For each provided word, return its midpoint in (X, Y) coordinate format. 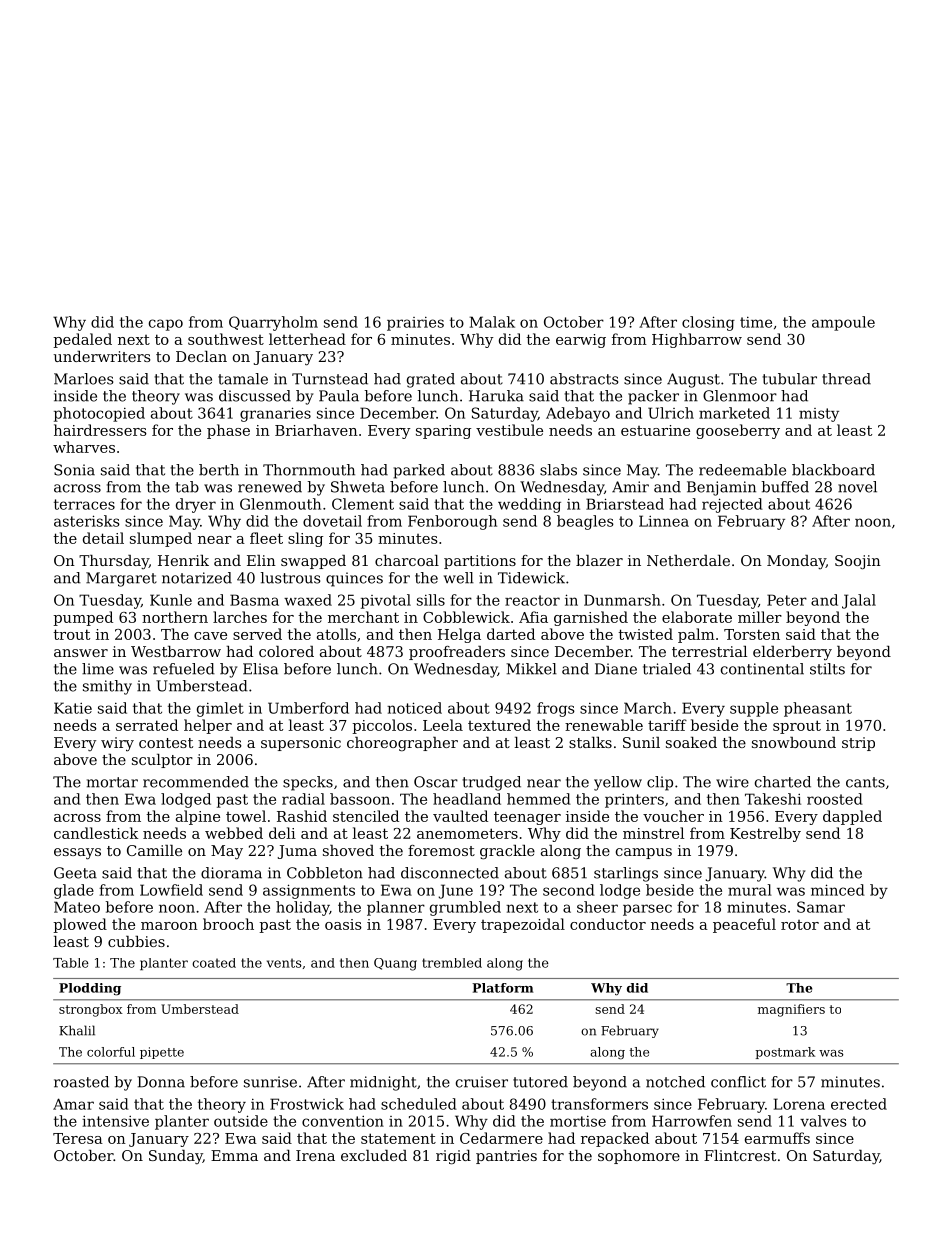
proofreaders (457, 653)
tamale (243, 379)
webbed (234, 833)
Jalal (859, 601)
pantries (506, 1157)
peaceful (744, 925)
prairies (415, 324)
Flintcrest (740, 1155)
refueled (184, 669)
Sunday (176, 1157)
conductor (608, 924)
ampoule (843, 323)
